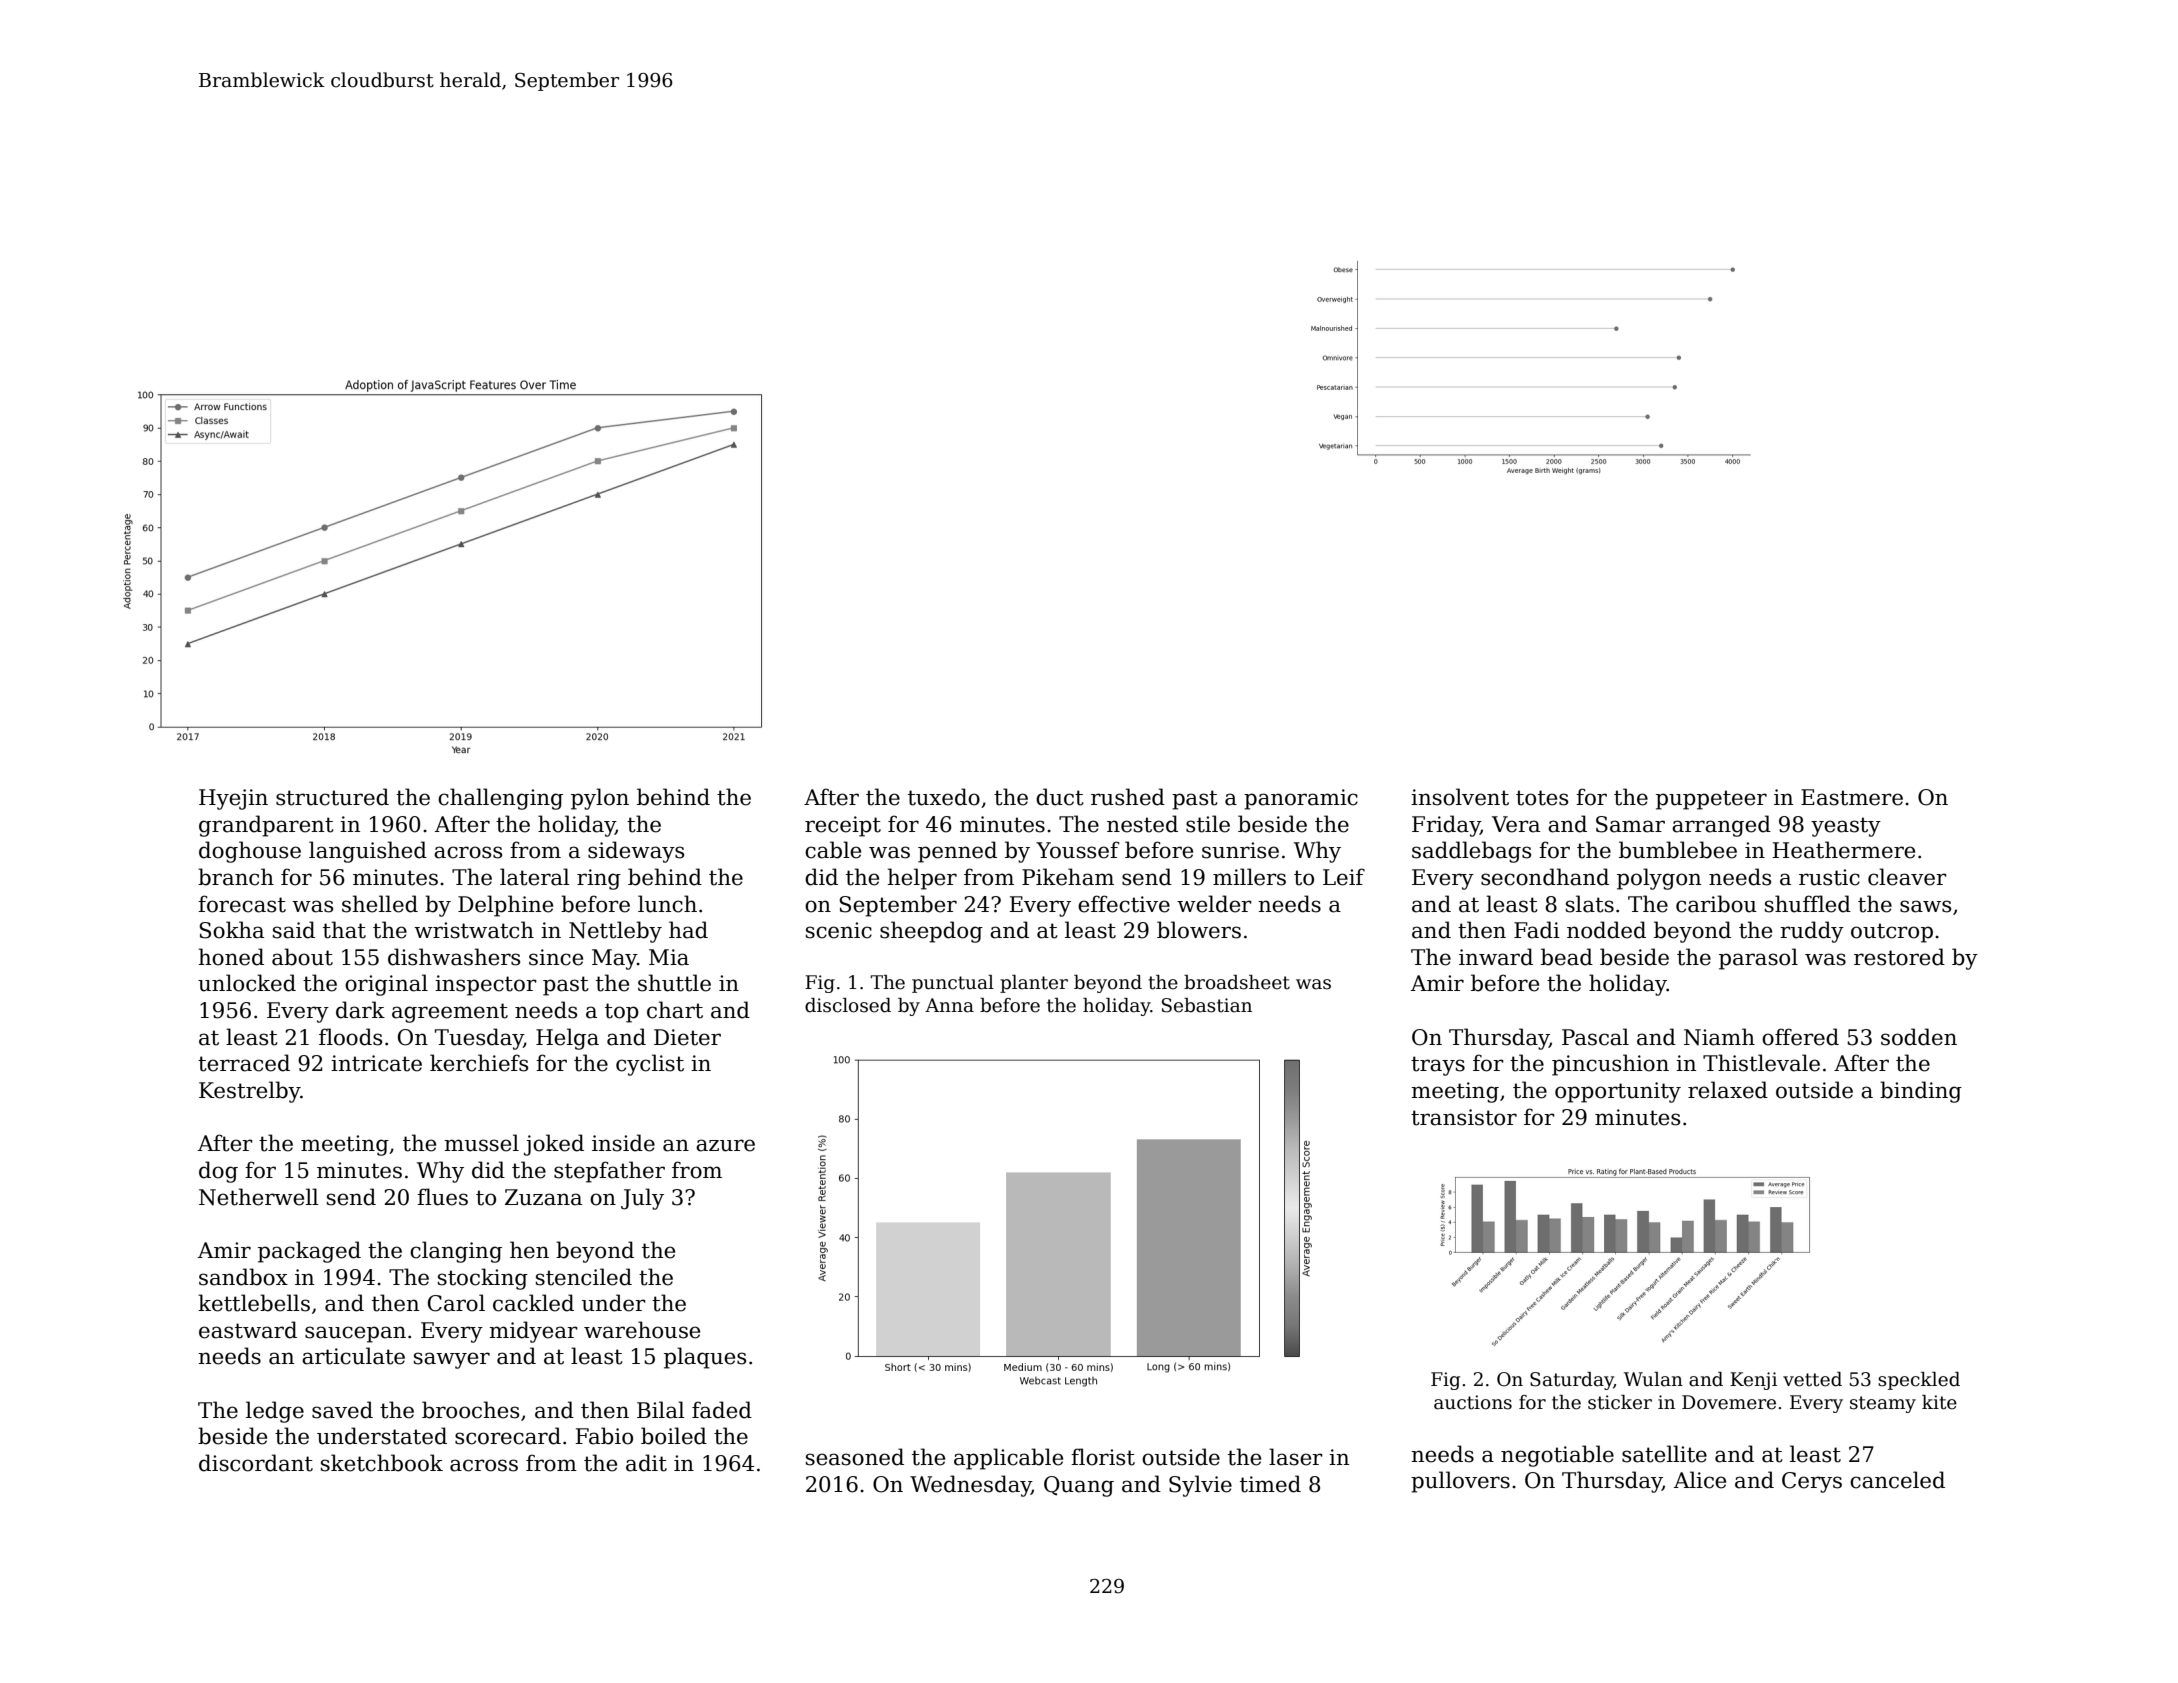  I want to click on satellite, so click(1664, 1454).
